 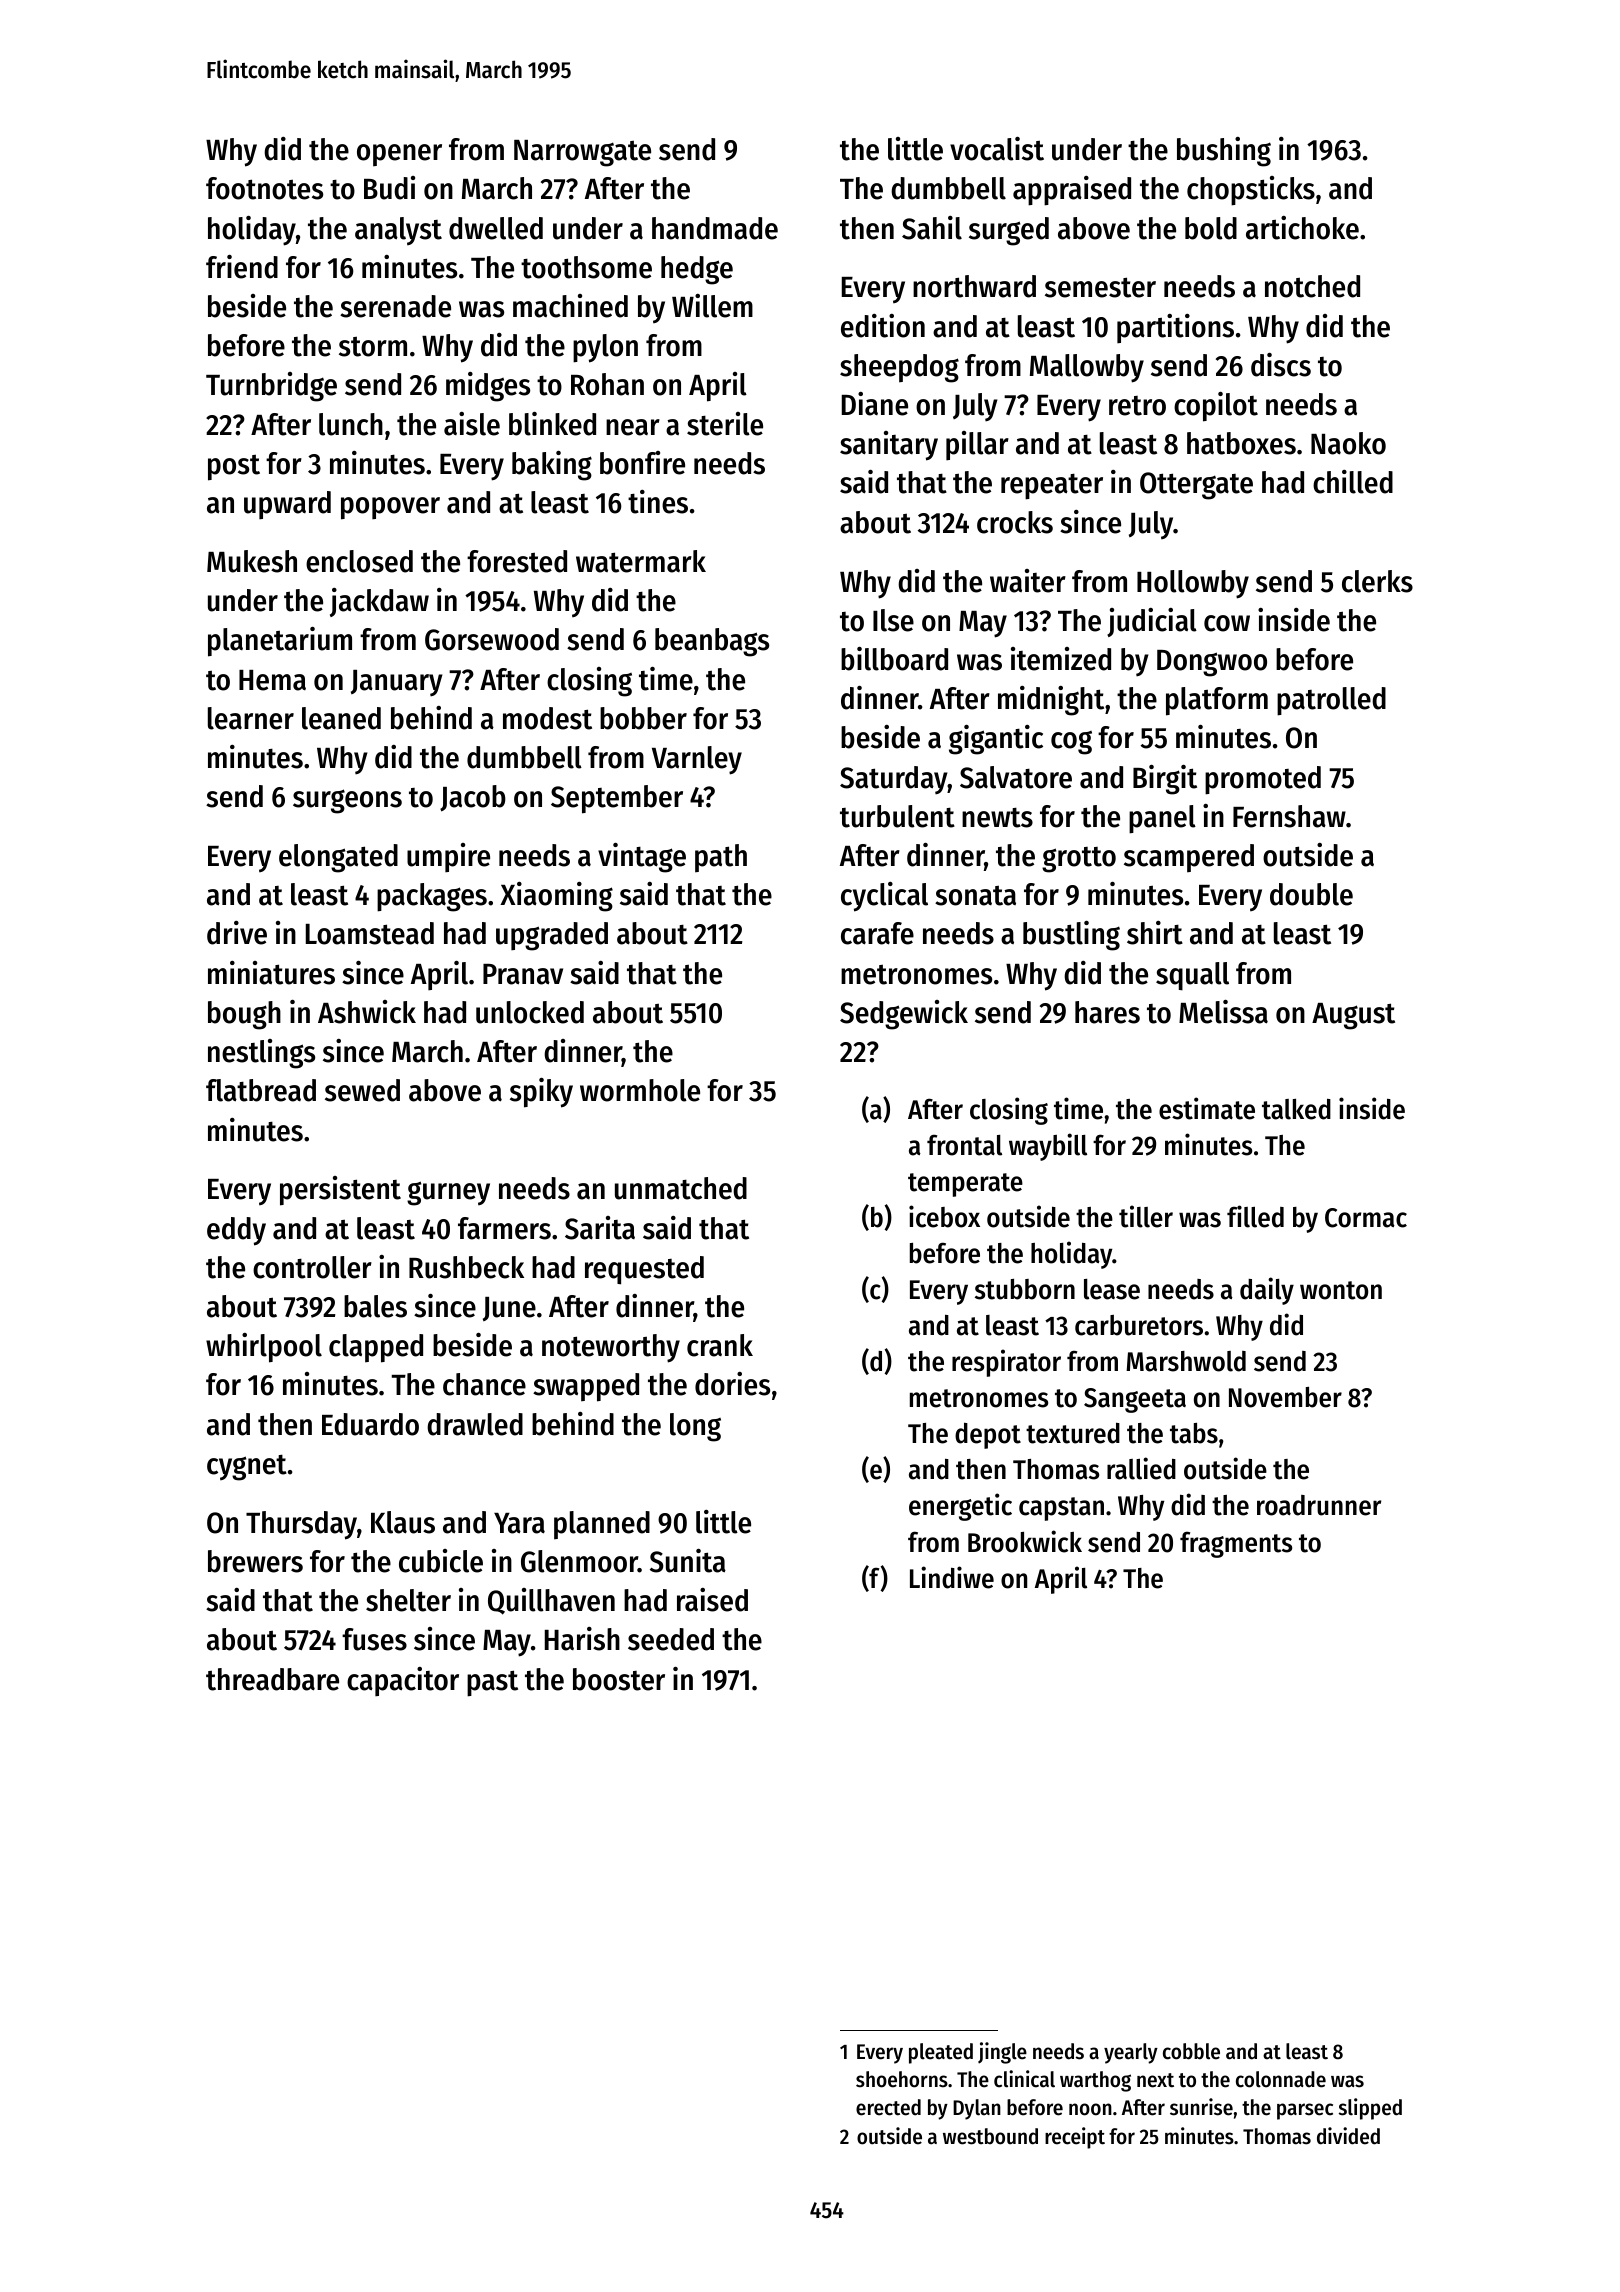 What do you see at coordinates (888, 2107) in the image?
I see `erected` at bounding box center [888, 2107].
